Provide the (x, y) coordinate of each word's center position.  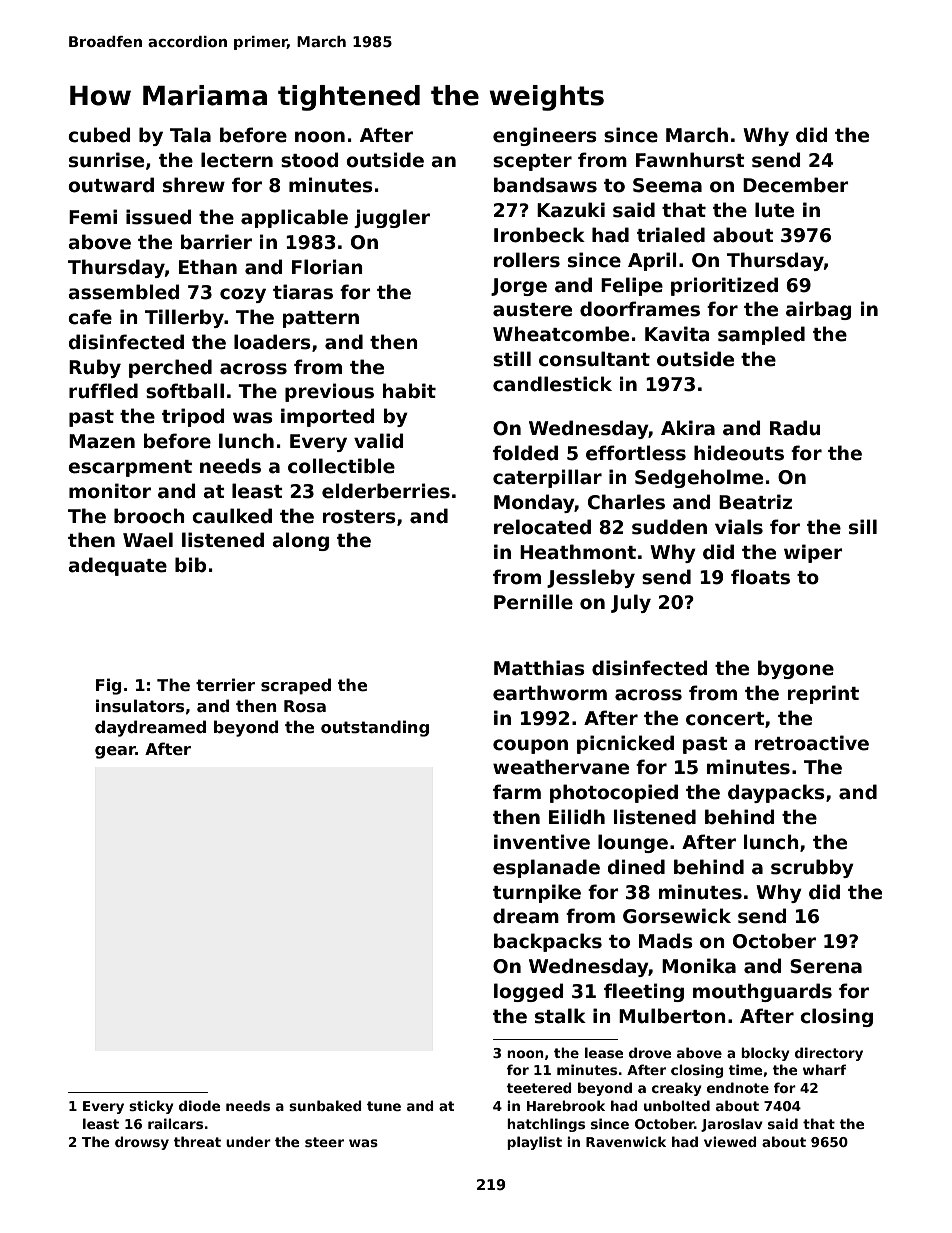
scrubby (812, 868)
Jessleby (591, 578)
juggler (392, 218)
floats (760, 577)
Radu (795, 428)
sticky (151, 1107)
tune (384, 1106)
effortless (636, 453)
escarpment (130, 468)
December (796, 185)
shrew (194, 185)
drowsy (142, 1143)
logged (528, 992)
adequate (117, 566)
